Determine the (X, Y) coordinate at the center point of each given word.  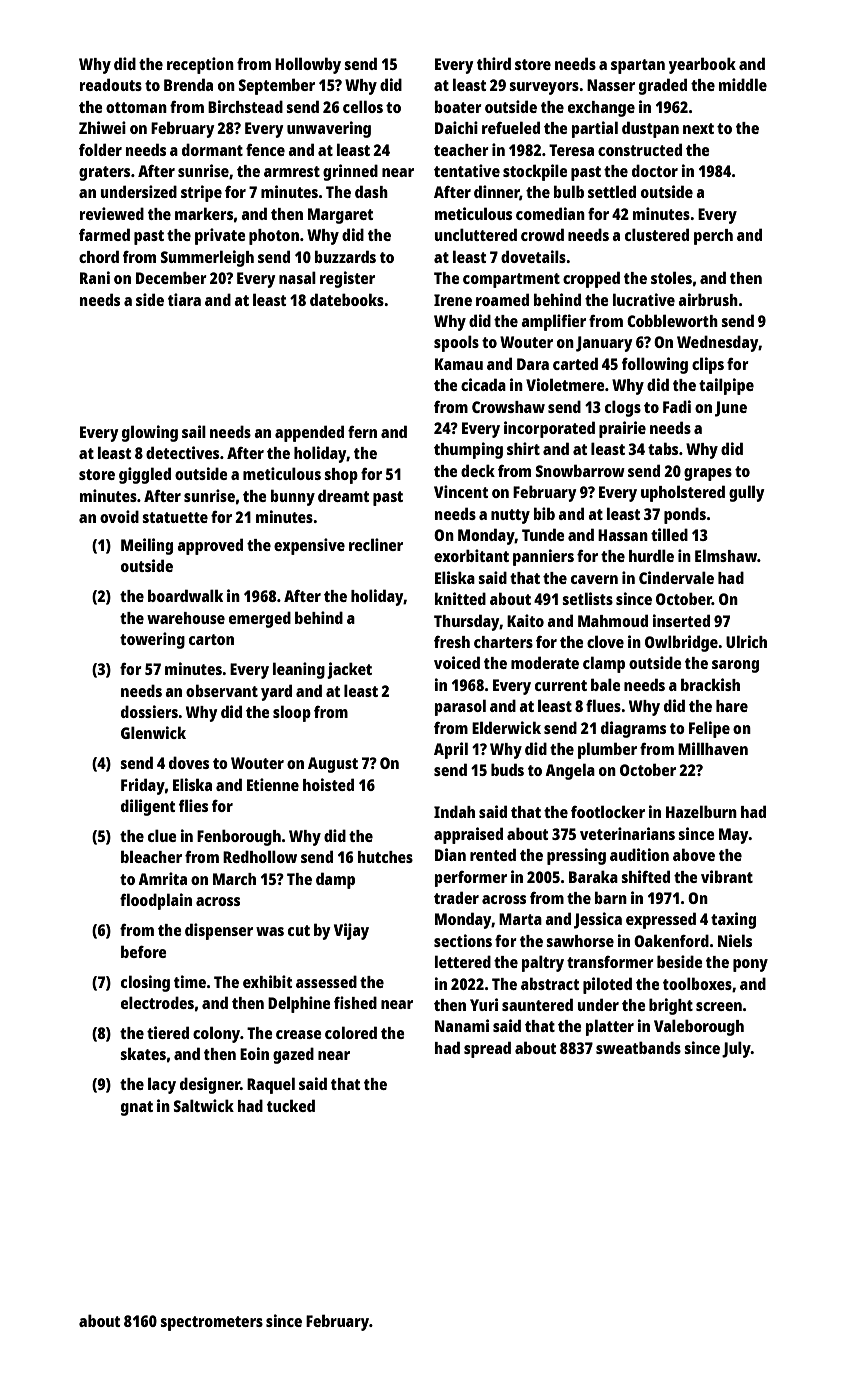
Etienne (273, 784)
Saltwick (204, 1105)
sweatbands (638, 1047)
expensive (309, 546)
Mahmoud (613, 620)
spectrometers (211, 1323)
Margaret (340, 216)
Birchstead (245, 106)
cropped (591, 279)
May (734, 836)
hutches (385, 857)
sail (194, 431)
